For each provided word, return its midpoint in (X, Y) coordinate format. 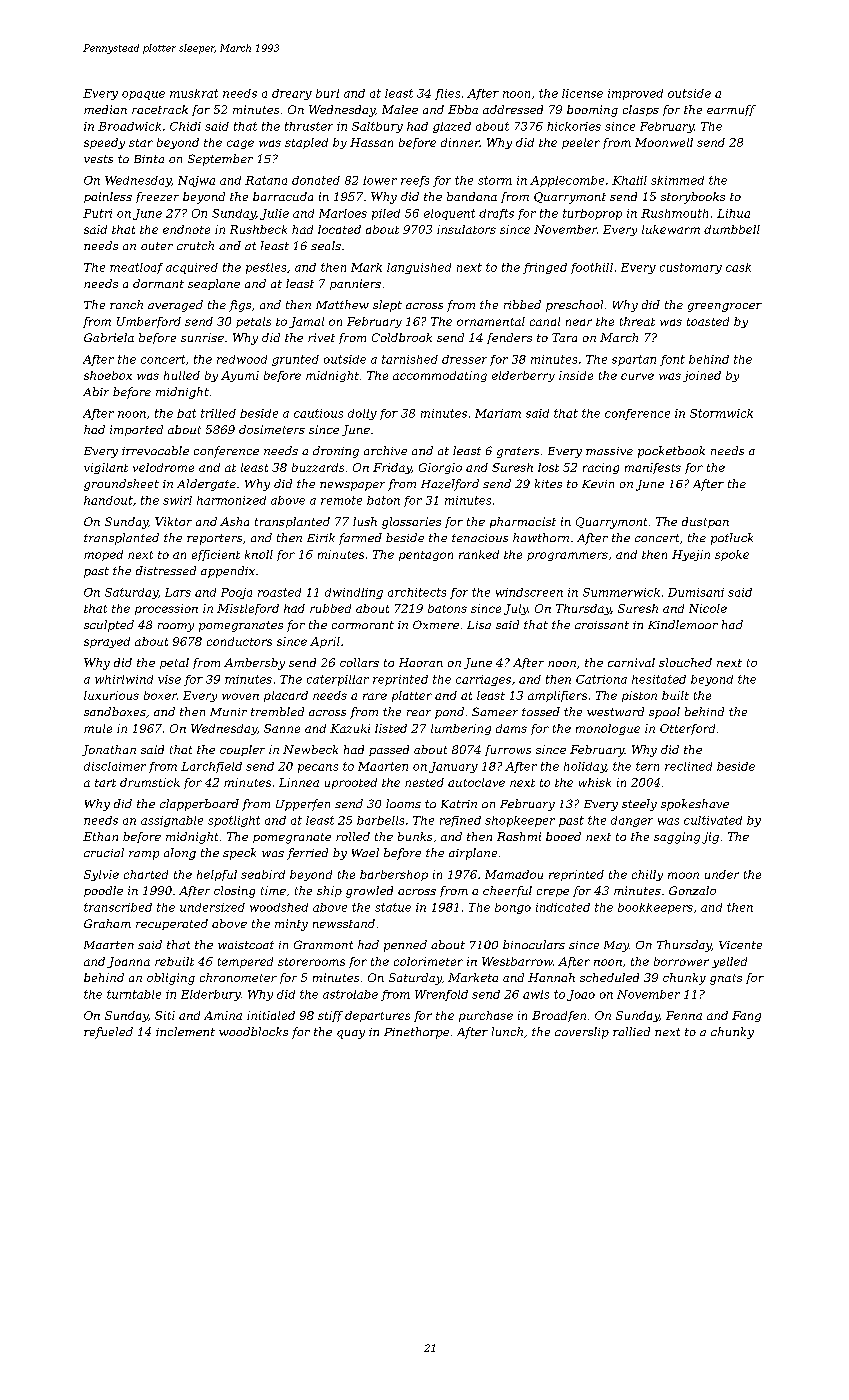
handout (108, 500)
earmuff (731, 110)
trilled (218, 413)
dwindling (354, 593)
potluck (732, 539)
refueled (108, 1033)
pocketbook (671, 452)
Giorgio (440, 468)
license (582, 93)
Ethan (100, 836)
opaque (143, 95)
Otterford (687, 729)
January (453, 767)
